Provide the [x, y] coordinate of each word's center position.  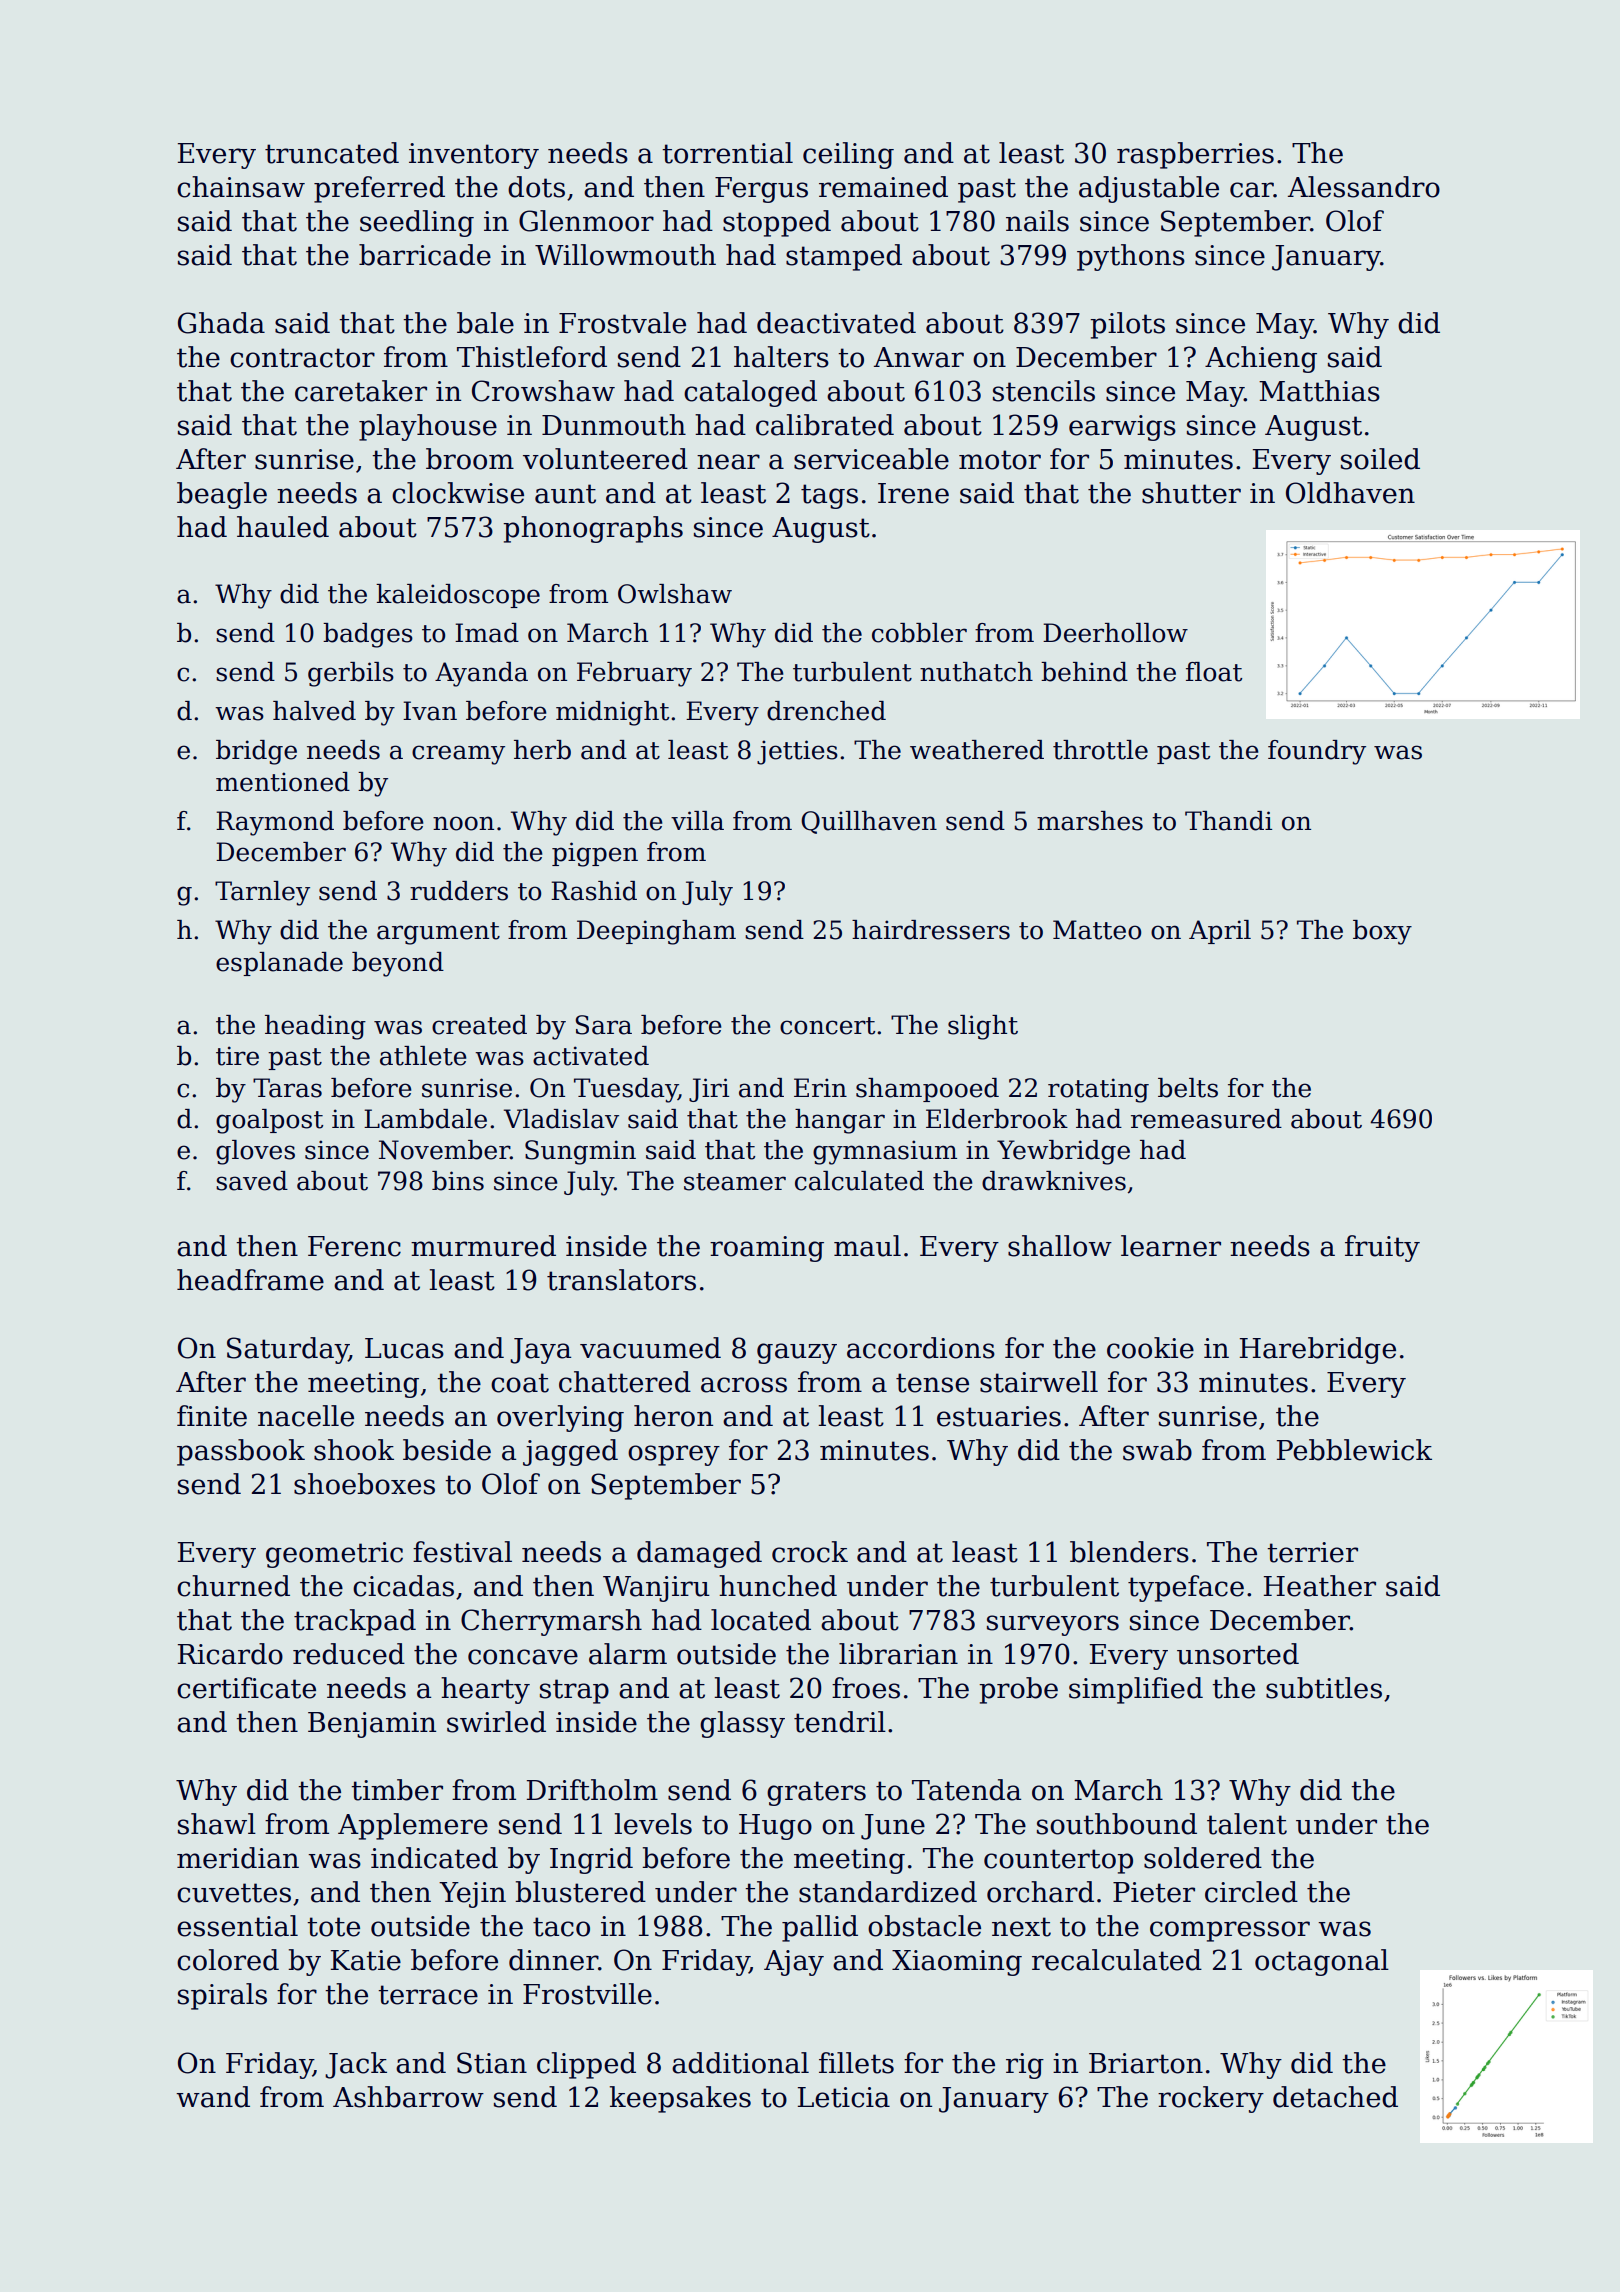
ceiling [848, 155]
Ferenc [354, 1246]
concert [827, 1026]
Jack [356, 2065]
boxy [1382, 932]
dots [536, 187]
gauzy [797, 1353]
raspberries [1195, 155]
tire [237, 1056]
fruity [1382, 1248]
